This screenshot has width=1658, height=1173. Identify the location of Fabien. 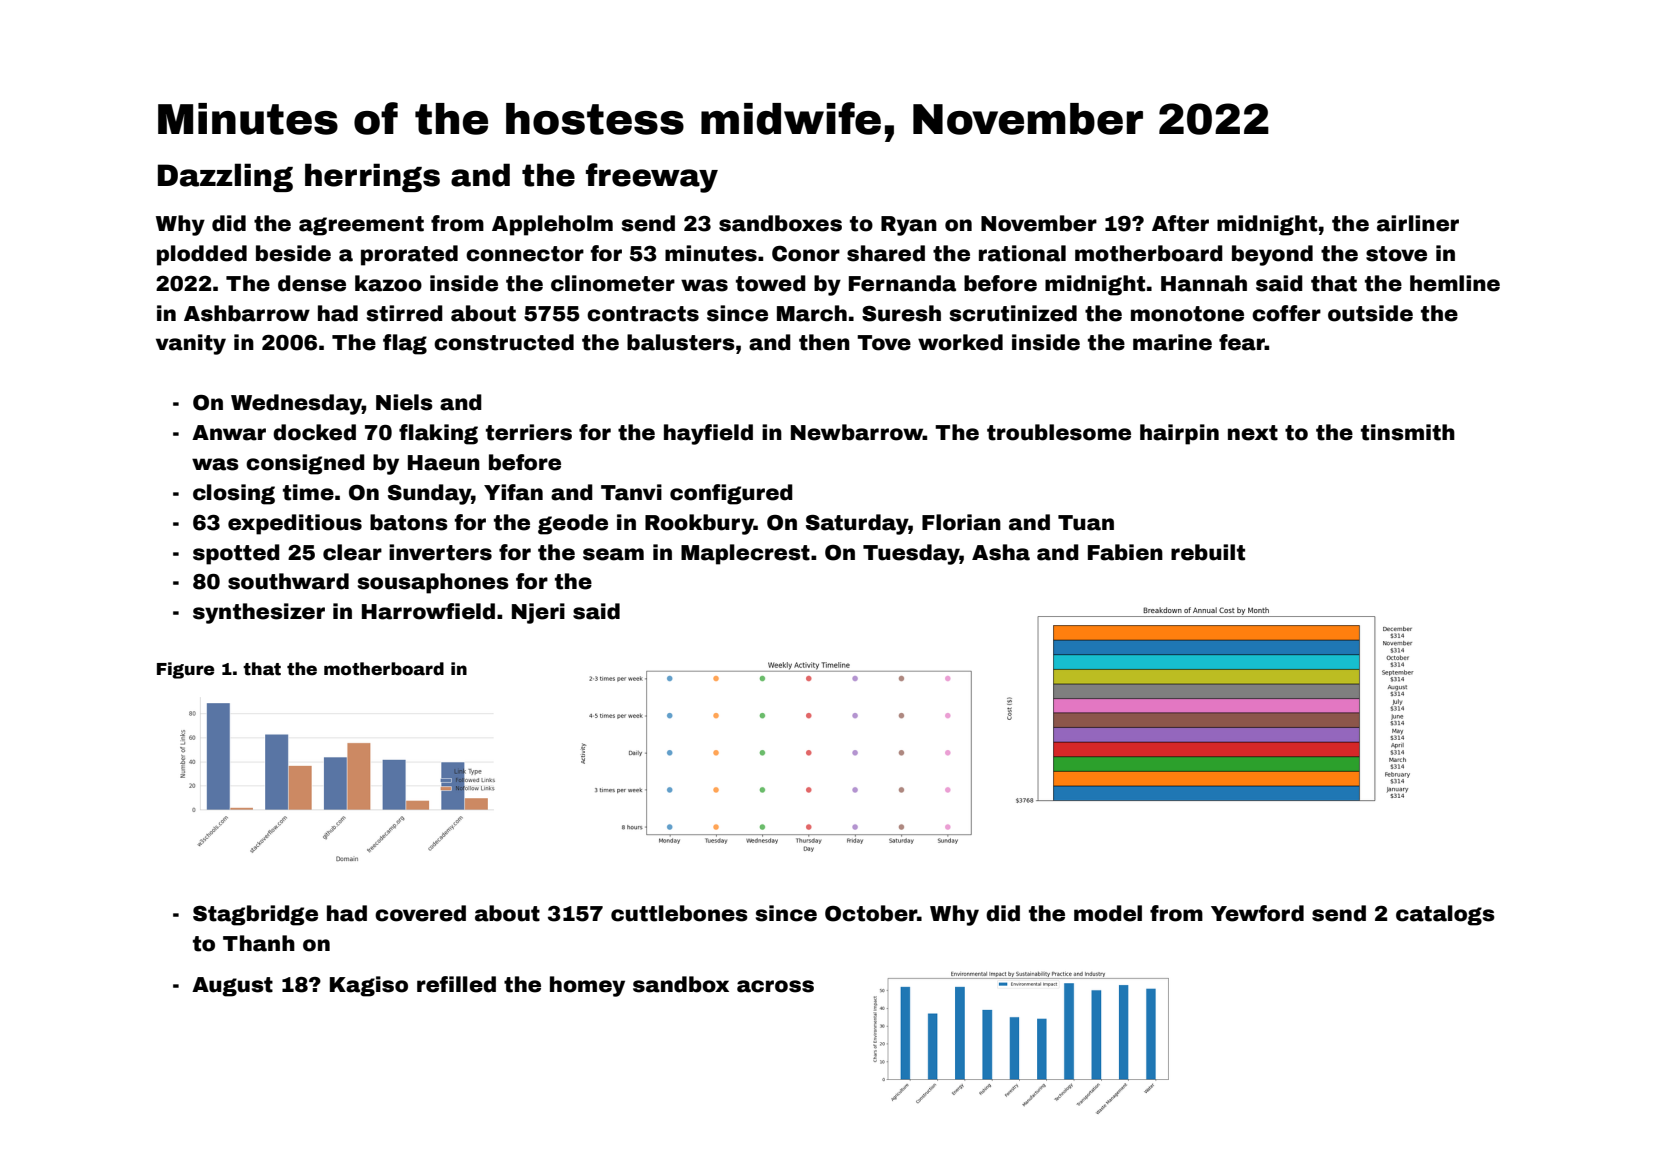
(1125, 552).
